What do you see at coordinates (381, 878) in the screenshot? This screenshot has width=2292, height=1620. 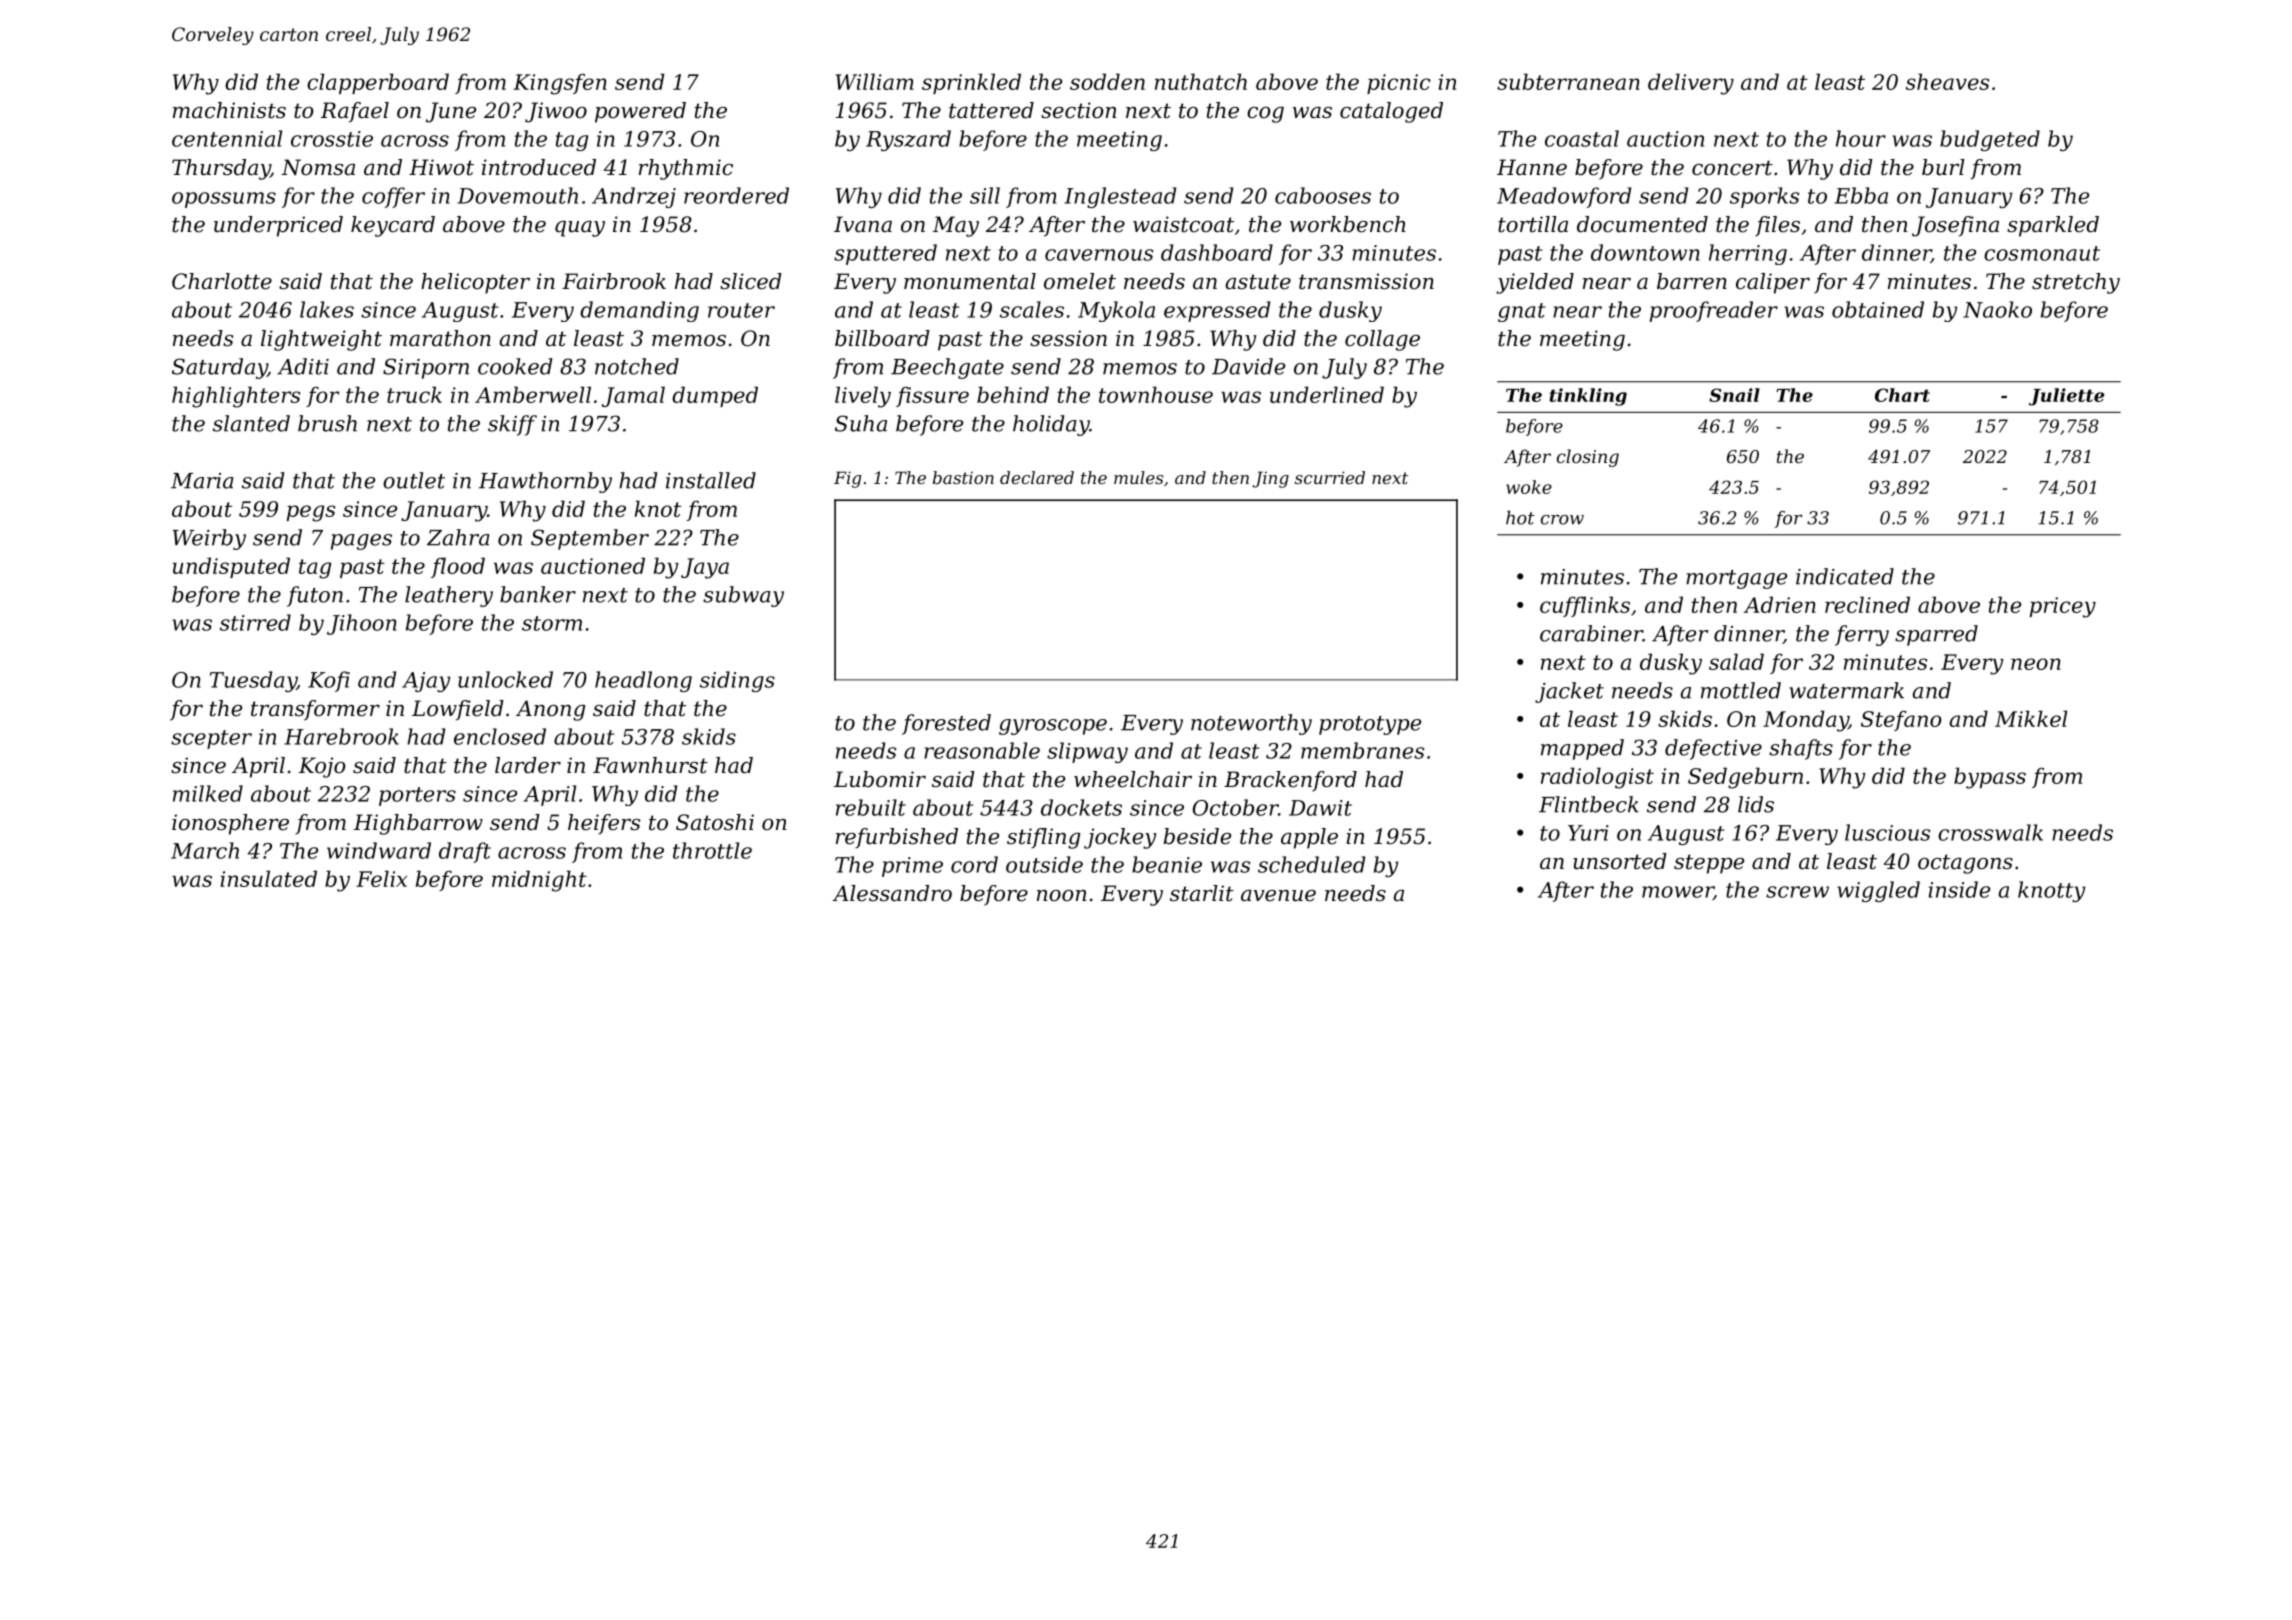 I see `Felix` at bounding box center [381, 878].
